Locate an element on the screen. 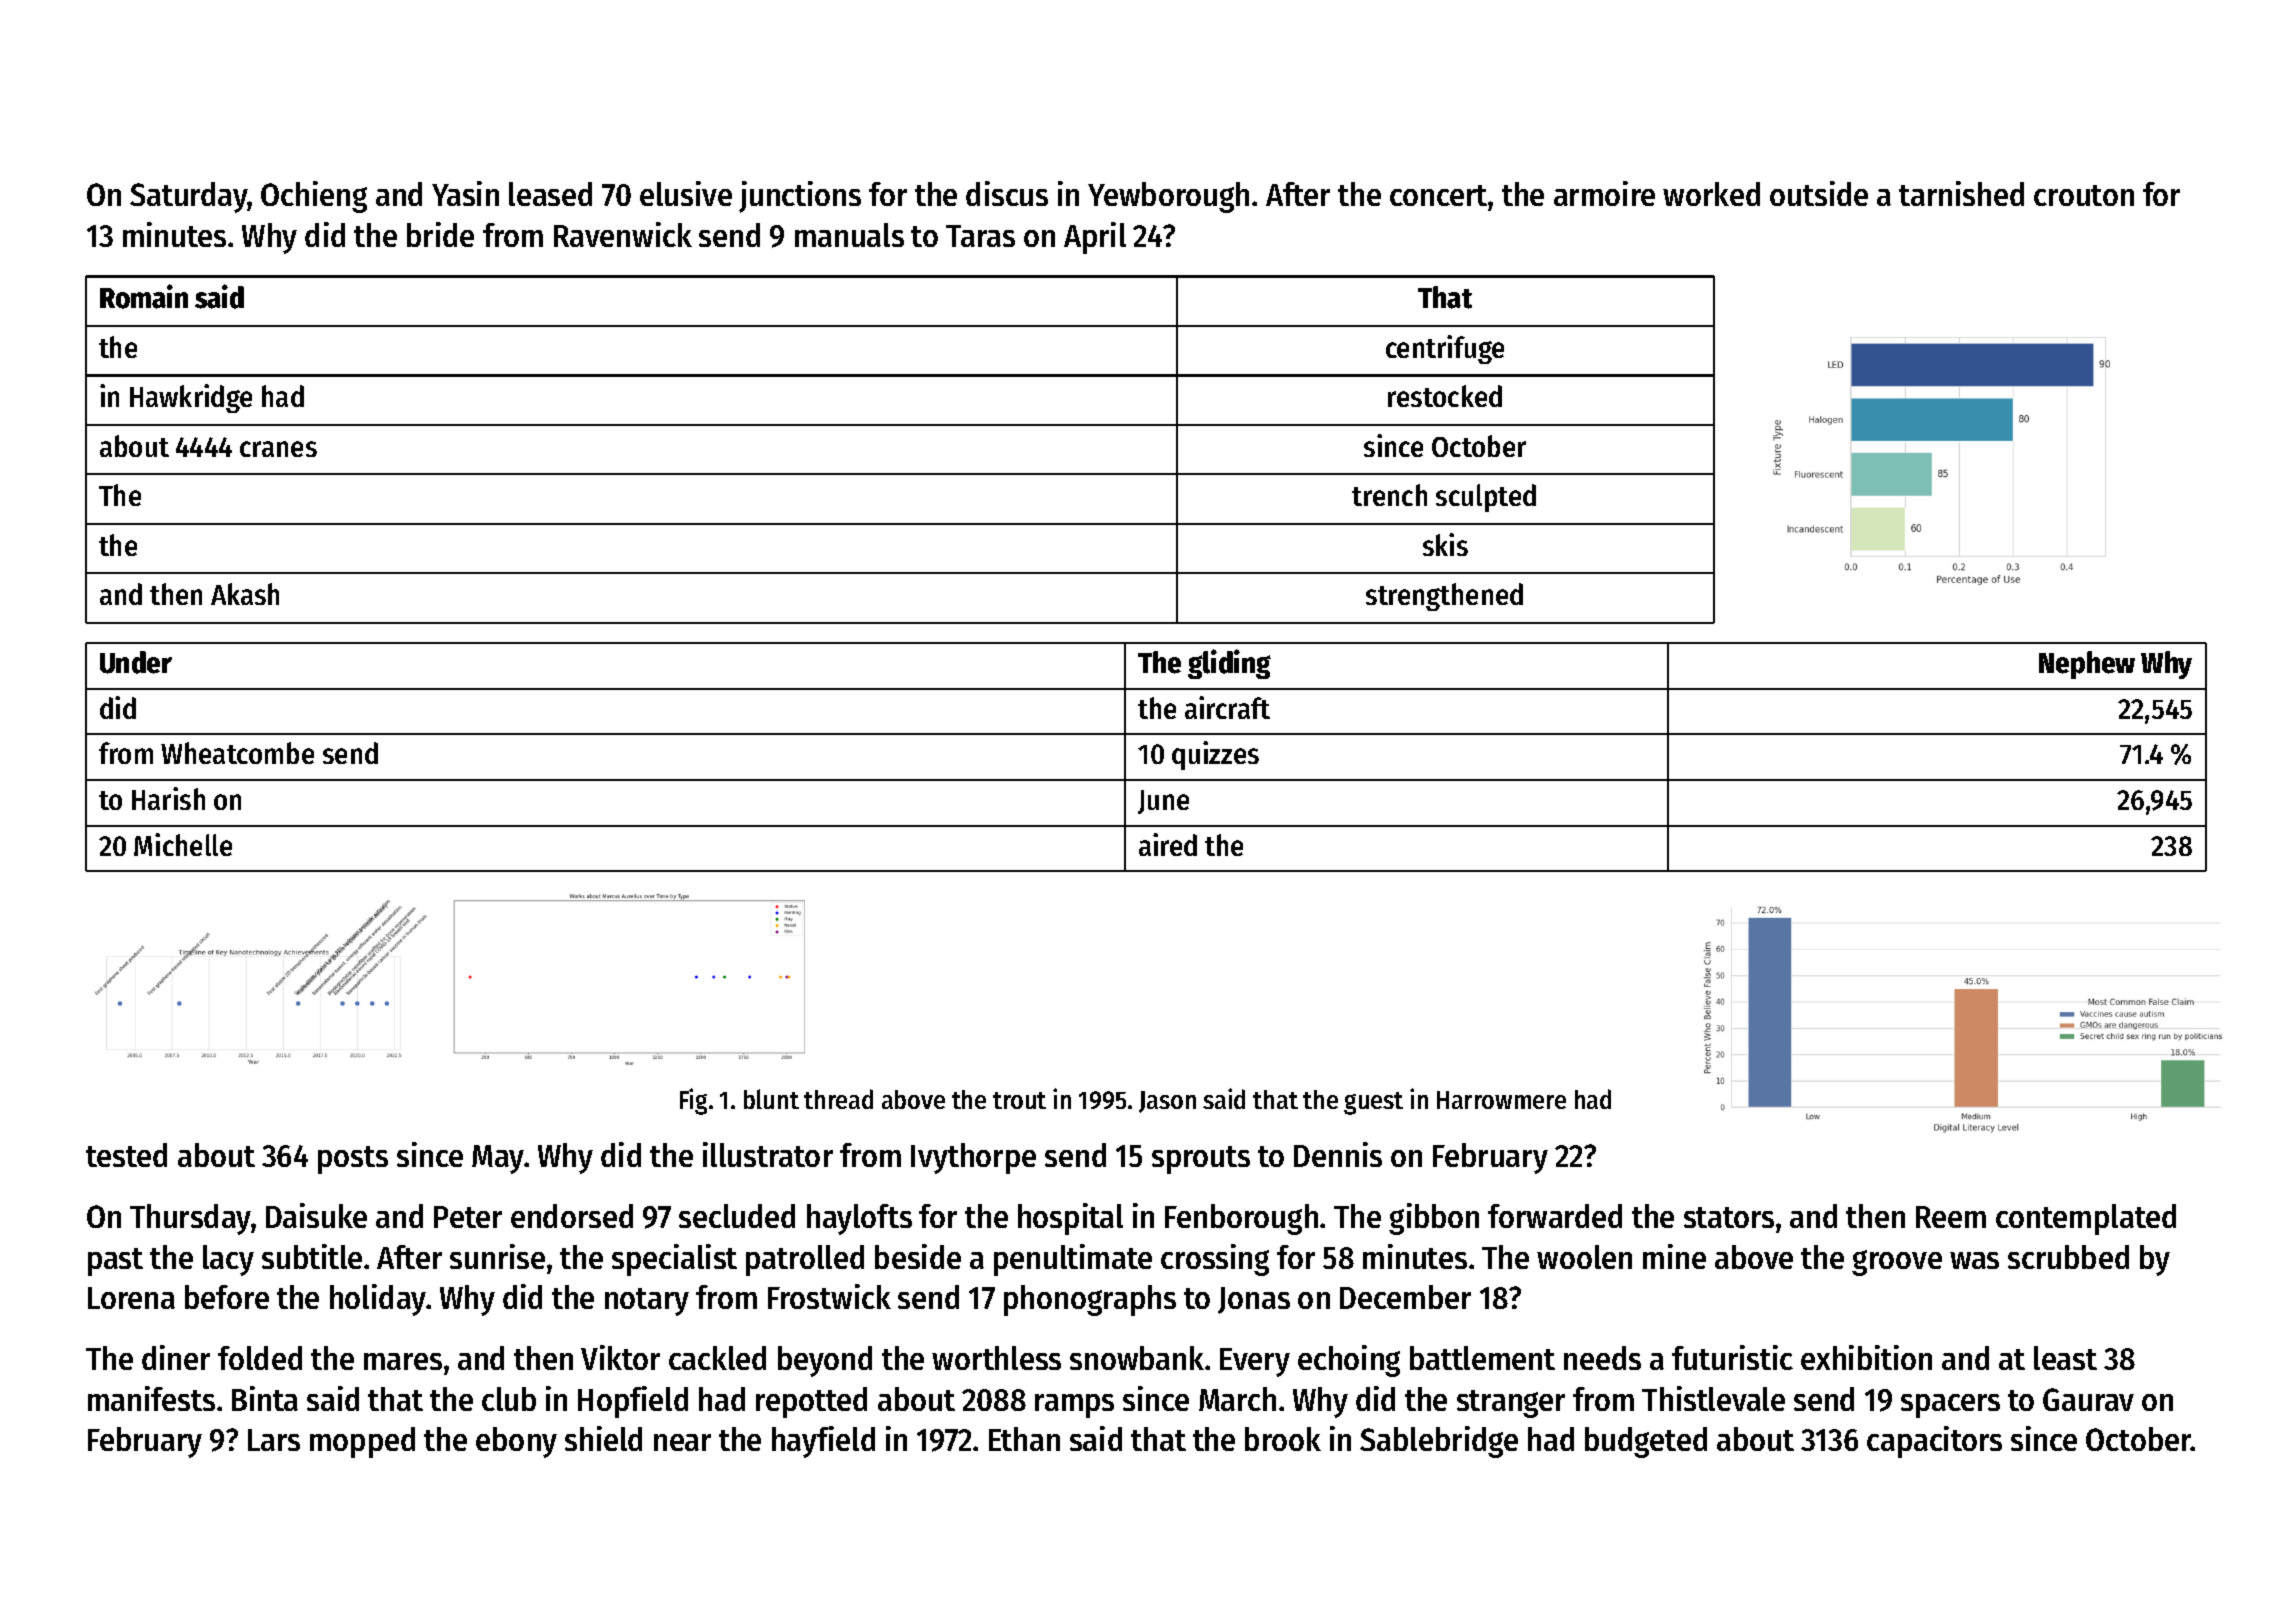 The width and height of the screenshot is (2292, 1620). Wheatcombe is located at coordinates (237, 753).
